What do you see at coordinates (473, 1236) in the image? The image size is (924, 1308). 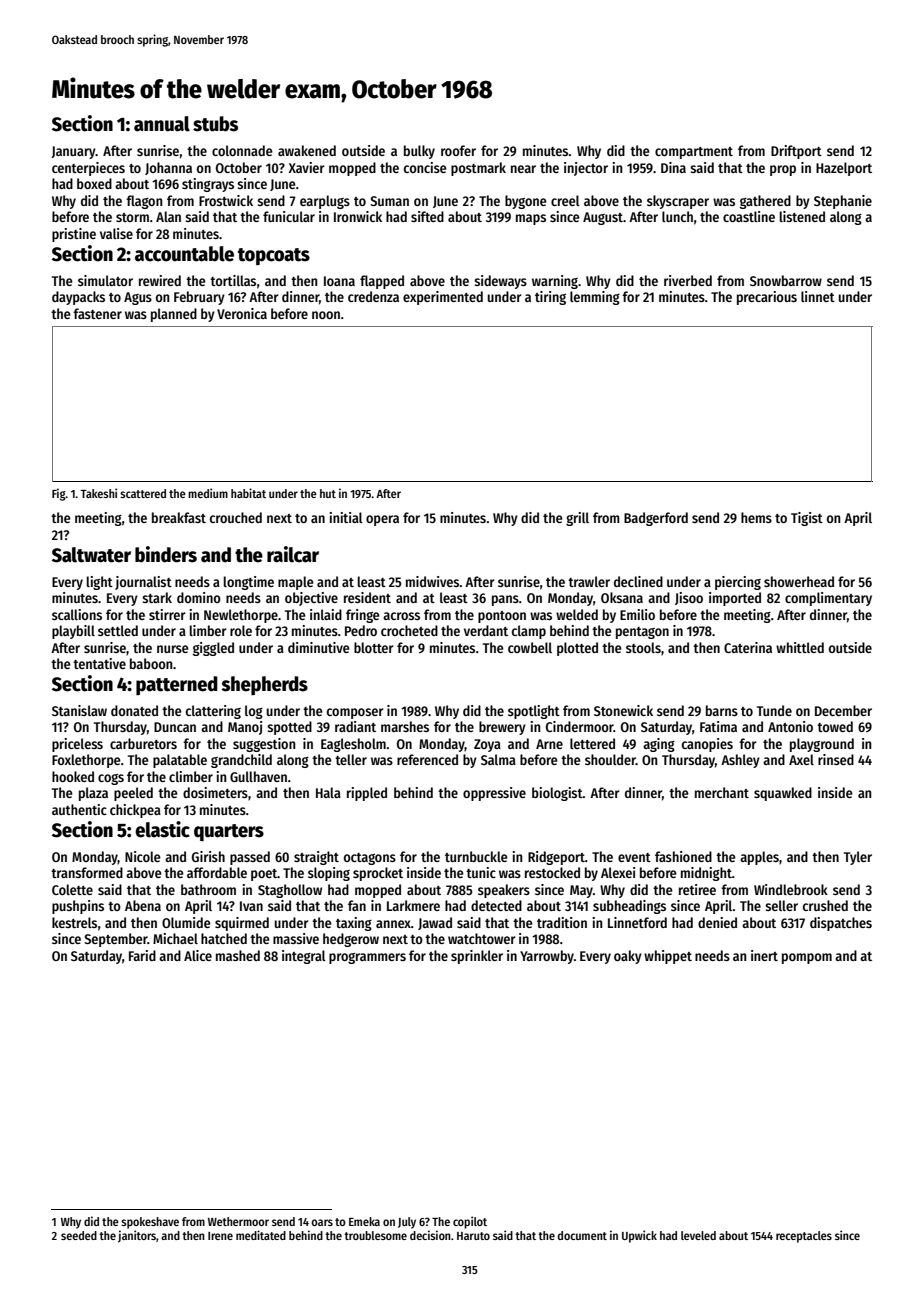 I see `Haruto` at bounding box center [473, 1236].
